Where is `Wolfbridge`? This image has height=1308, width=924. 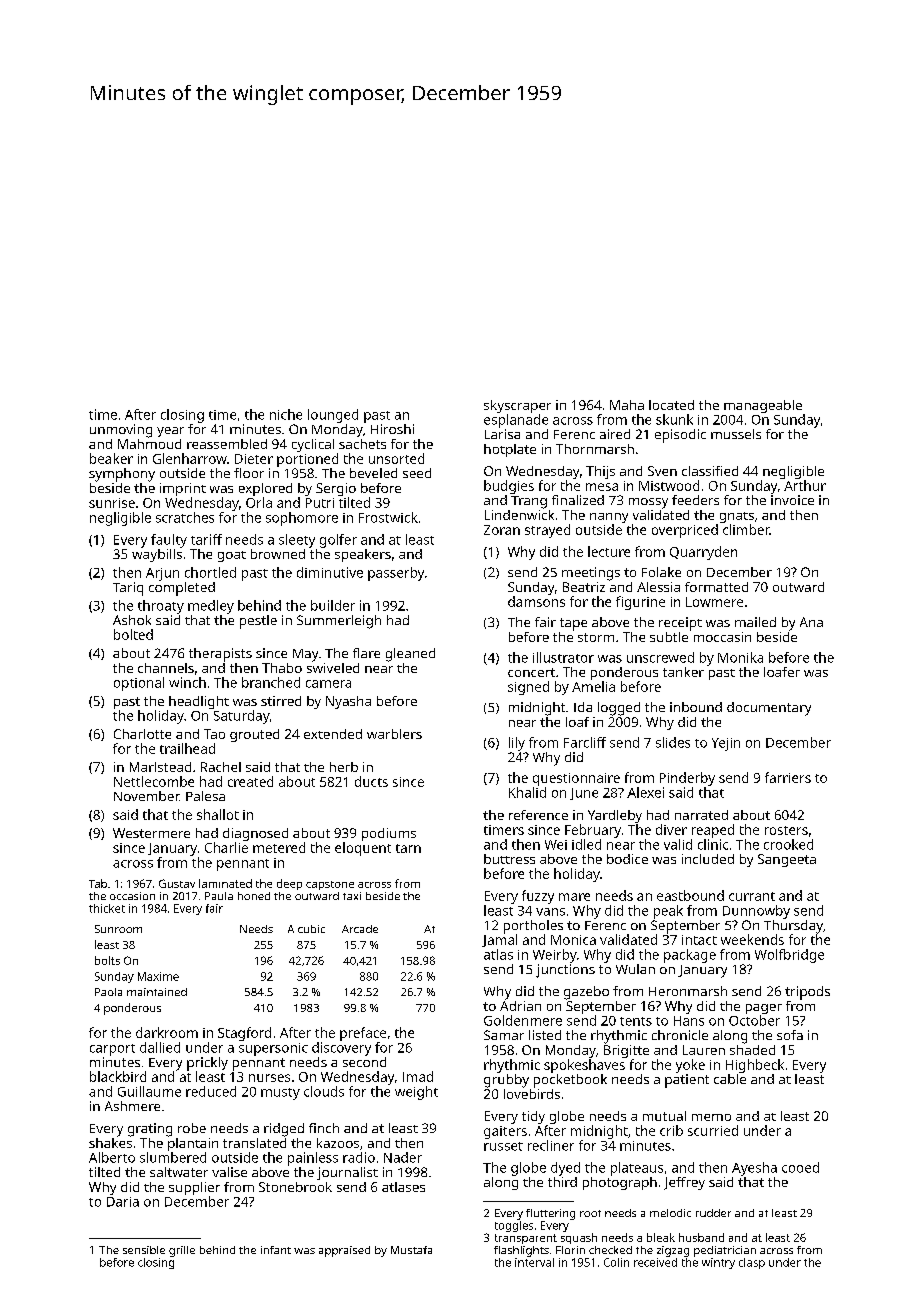
Wolfbridge is located at coordinates (789, 956).
